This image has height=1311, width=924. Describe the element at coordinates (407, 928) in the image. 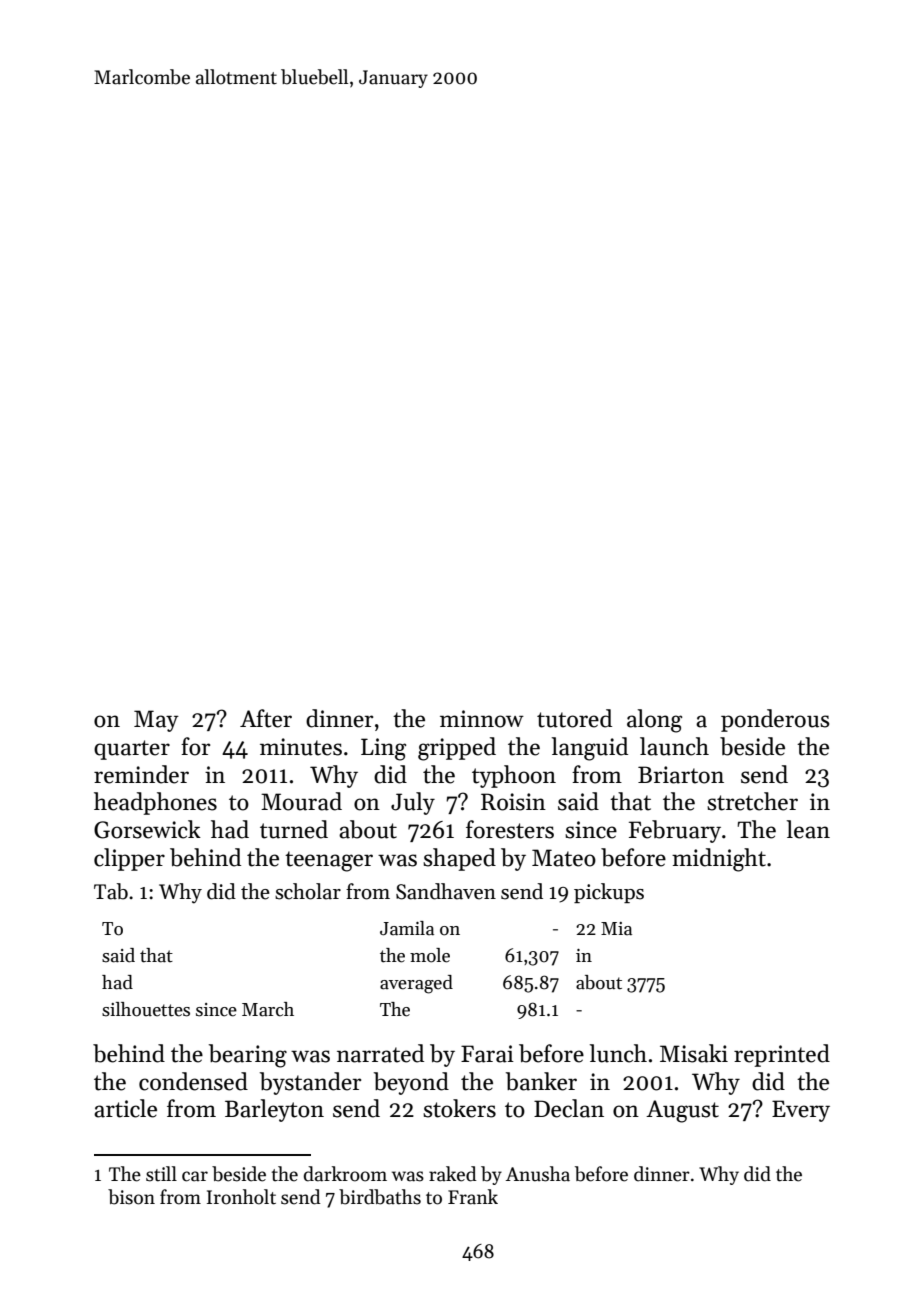

I see `Jamila` at that location.
